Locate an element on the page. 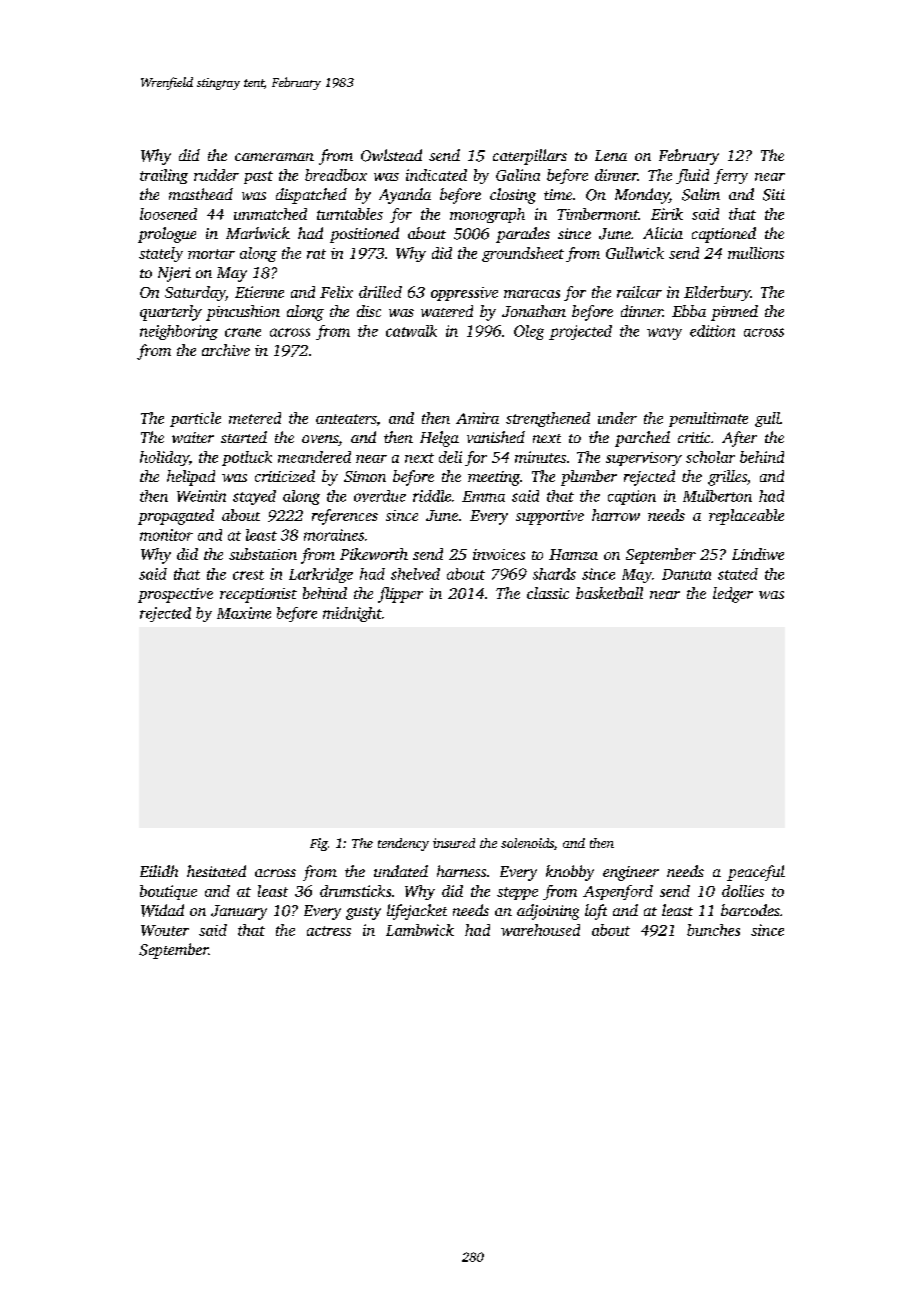 This image has height=1314, width=924. railcar is located at coordinates (639, 292).
